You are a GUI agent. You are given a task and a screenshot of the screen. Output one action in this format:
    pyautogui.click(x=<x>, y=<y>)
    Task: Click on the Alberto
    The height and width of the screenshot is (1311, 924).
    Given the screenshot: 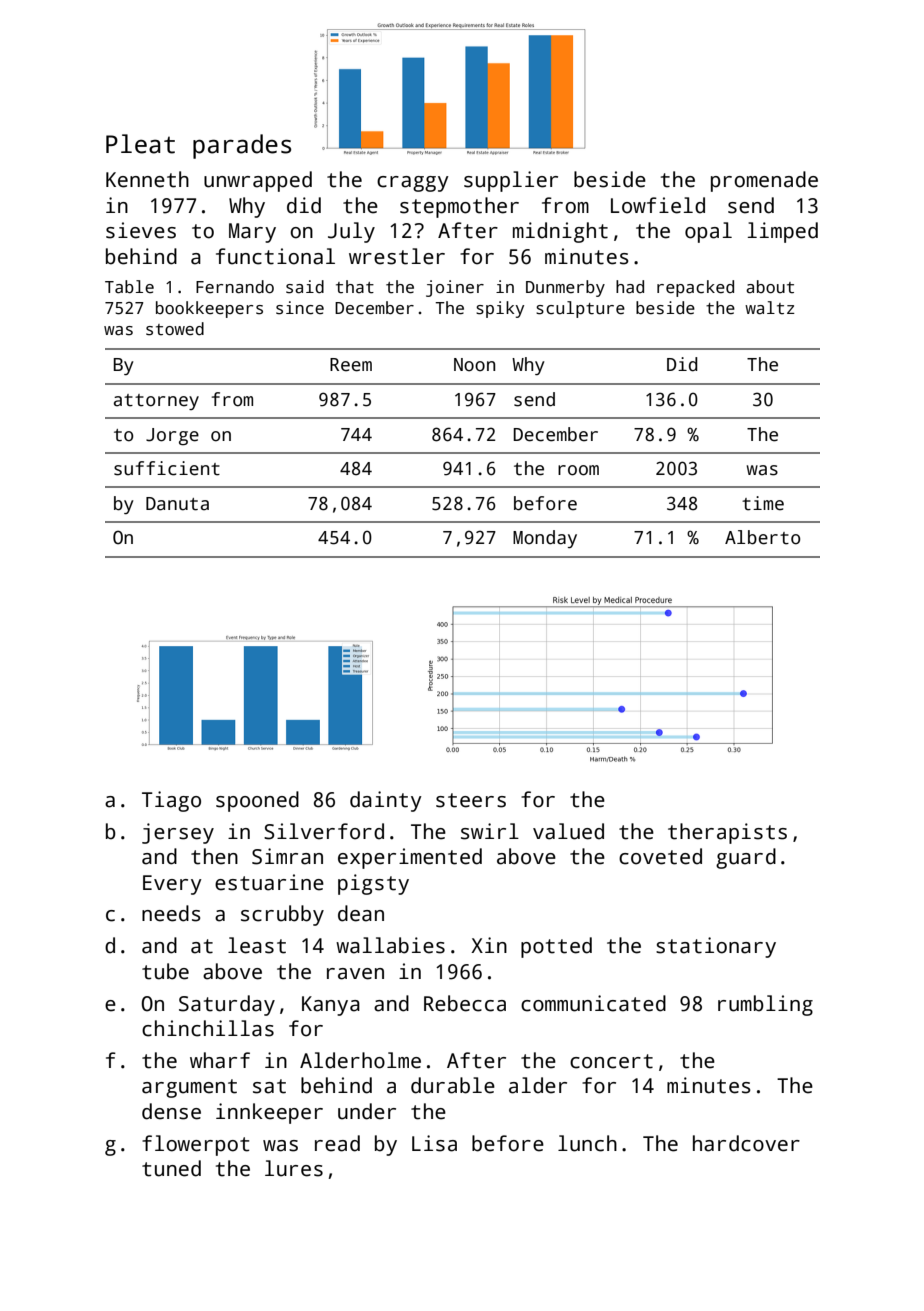 What is the action you would take?
    pyautogui.click(x=763, y=537)
